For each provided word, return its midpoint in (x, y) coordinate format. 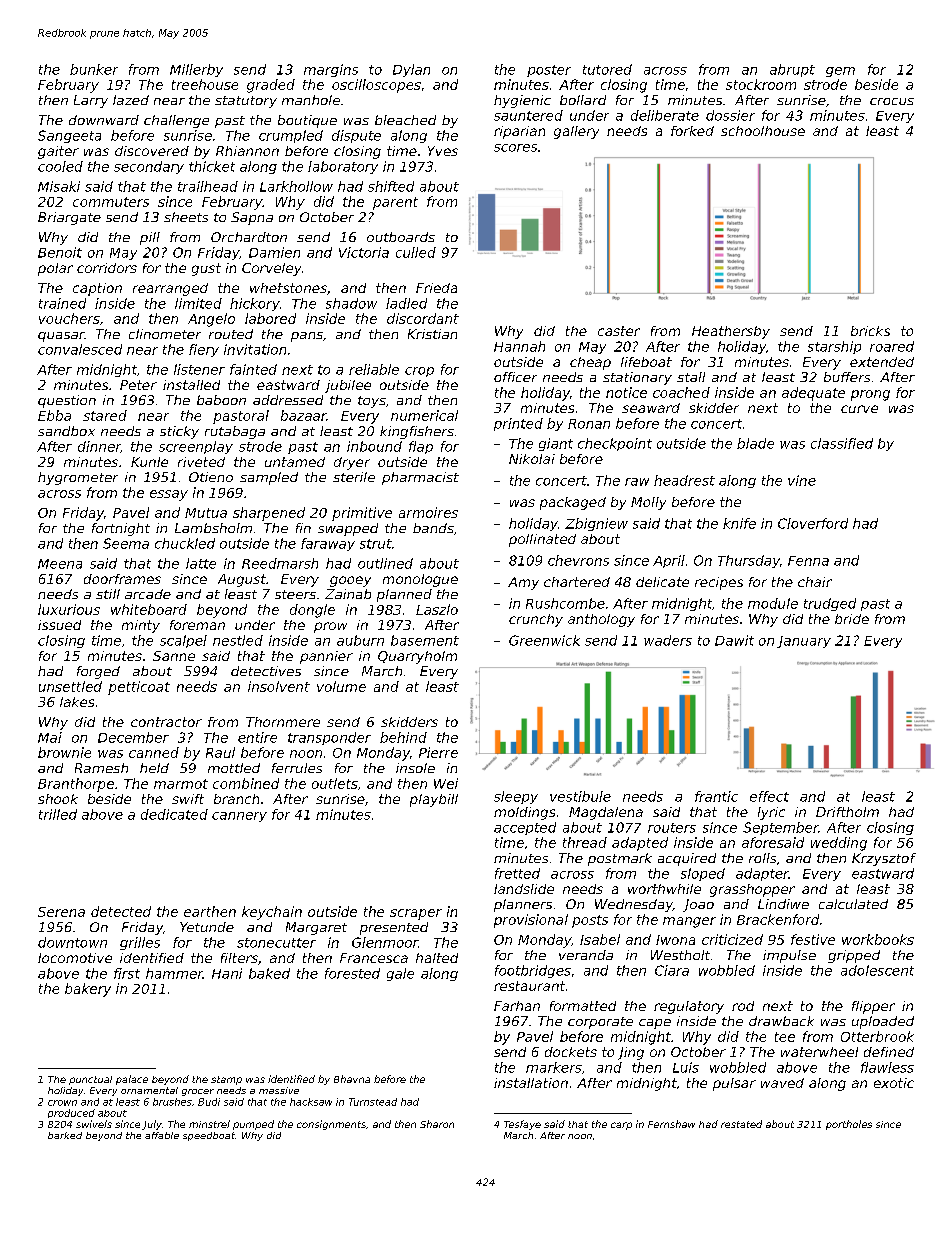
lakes (77, 702)
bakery (88, 990)
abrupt (792, 70)
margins (331, 70)
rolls (762, 858)
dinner (99, 447)
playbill (434, 800)
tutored (607, 69)
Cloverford (813, 523)
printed (518, 424)
